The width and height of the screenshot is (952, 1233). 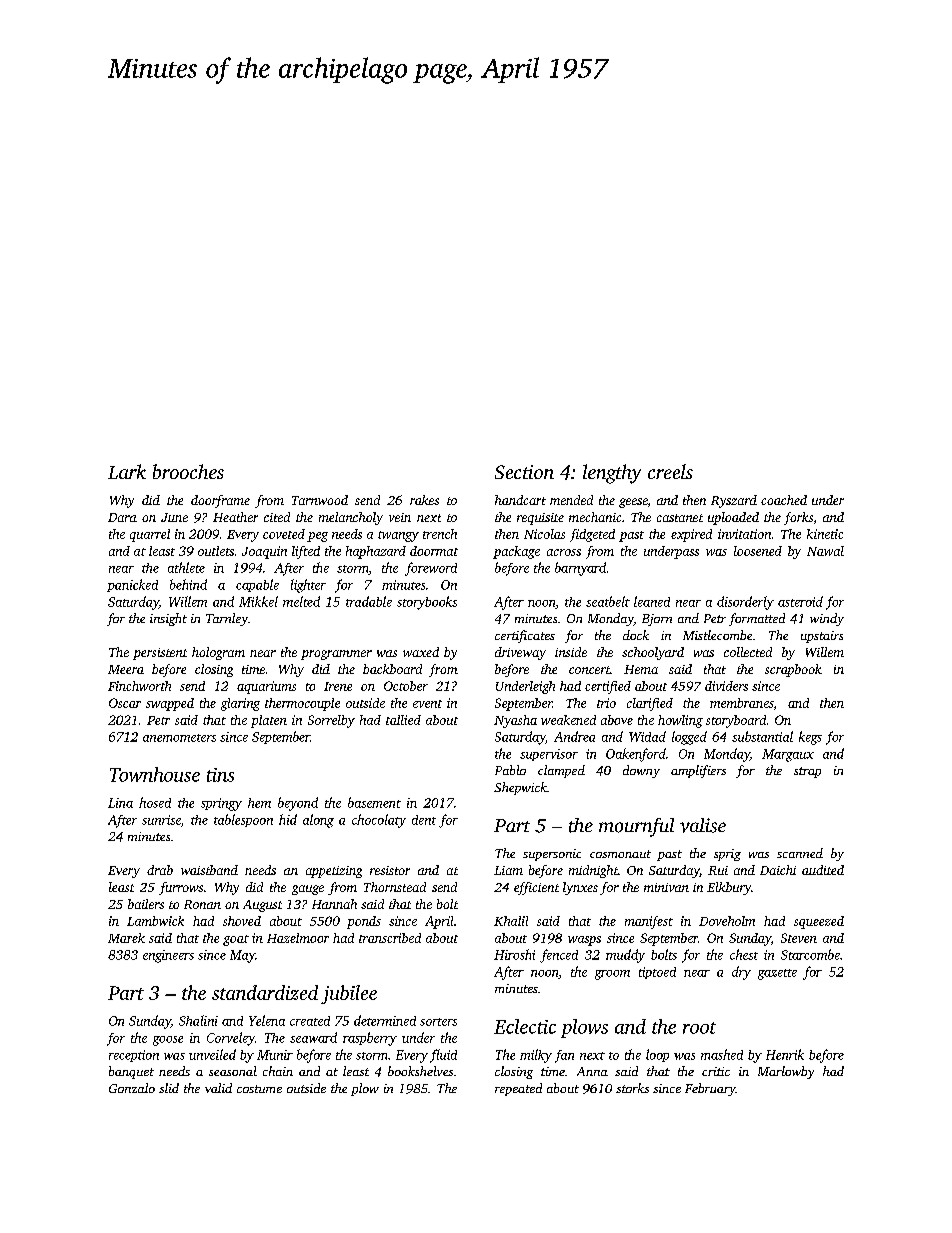 What do you see at coordinates (349, 994) in the screenshot?
I see `jubilee` at bounding box center [349, 994].
